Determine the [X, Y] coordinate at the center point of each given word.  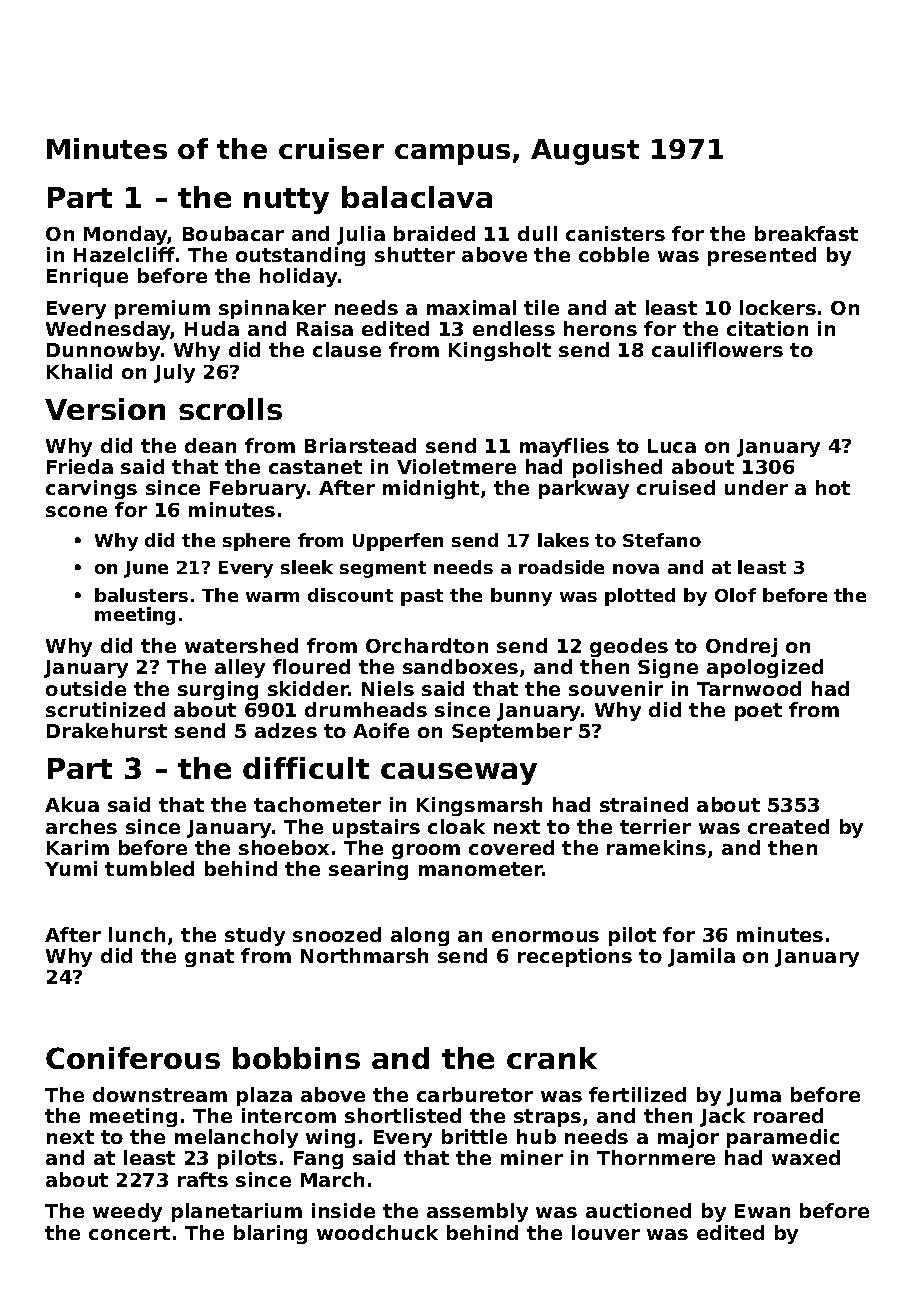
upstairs [376, 828]
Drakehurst [107, 730]
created [788, 826]
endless [514, 328]
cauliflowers [717, 349]
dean [210, 445]
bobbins [296, 1058]
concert [129, 1233]
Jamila [701, 957]
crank [552, 1058]
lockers [778, 307]
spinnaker [272, 309]
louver [606, 1232]
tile [541, 307]
